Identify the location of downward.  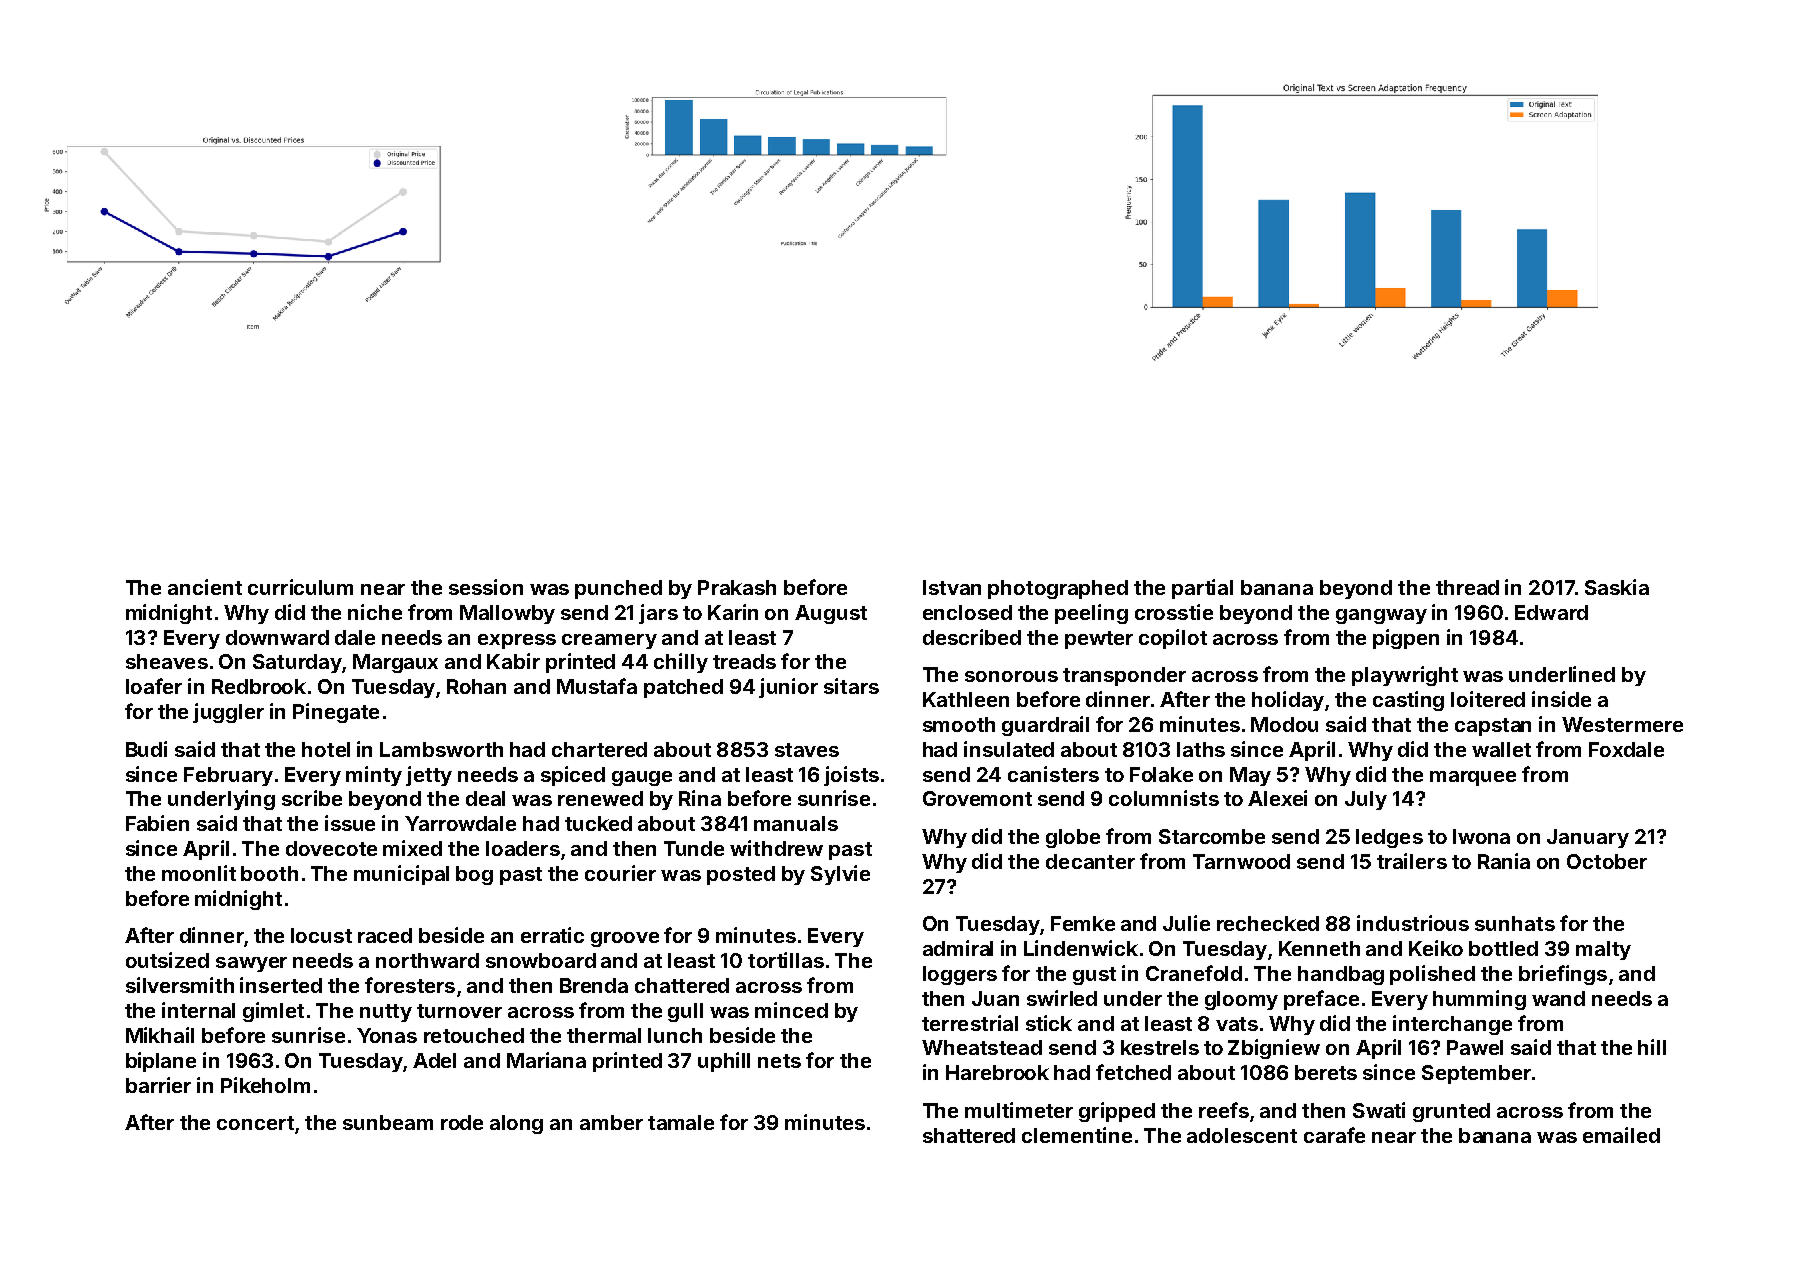
(277, 637).
